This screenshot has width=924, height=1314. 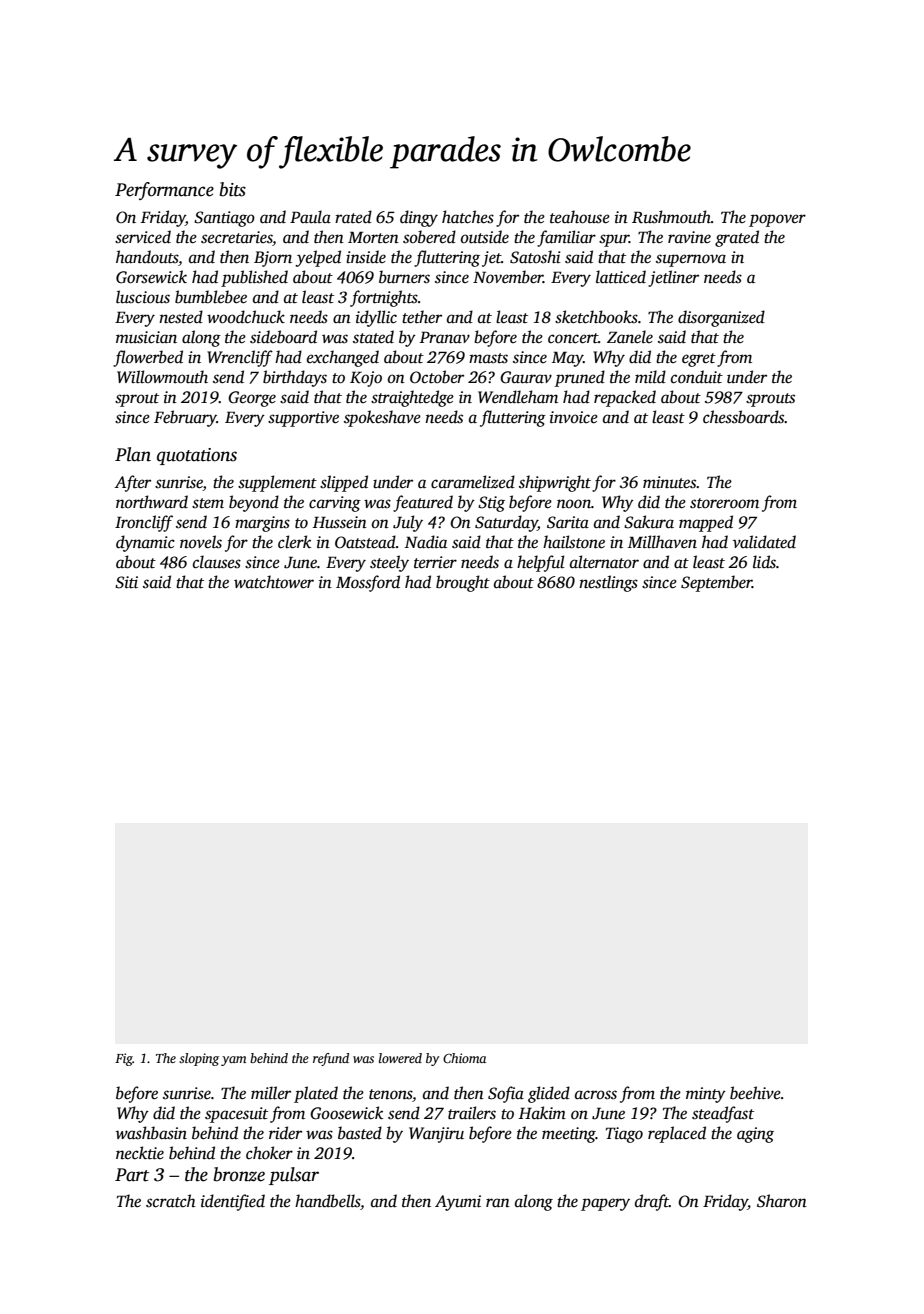 What do you see at coordinates (171, 1201) in the screenshot?
I see `scratch` at bounding box center [171, 1201].
